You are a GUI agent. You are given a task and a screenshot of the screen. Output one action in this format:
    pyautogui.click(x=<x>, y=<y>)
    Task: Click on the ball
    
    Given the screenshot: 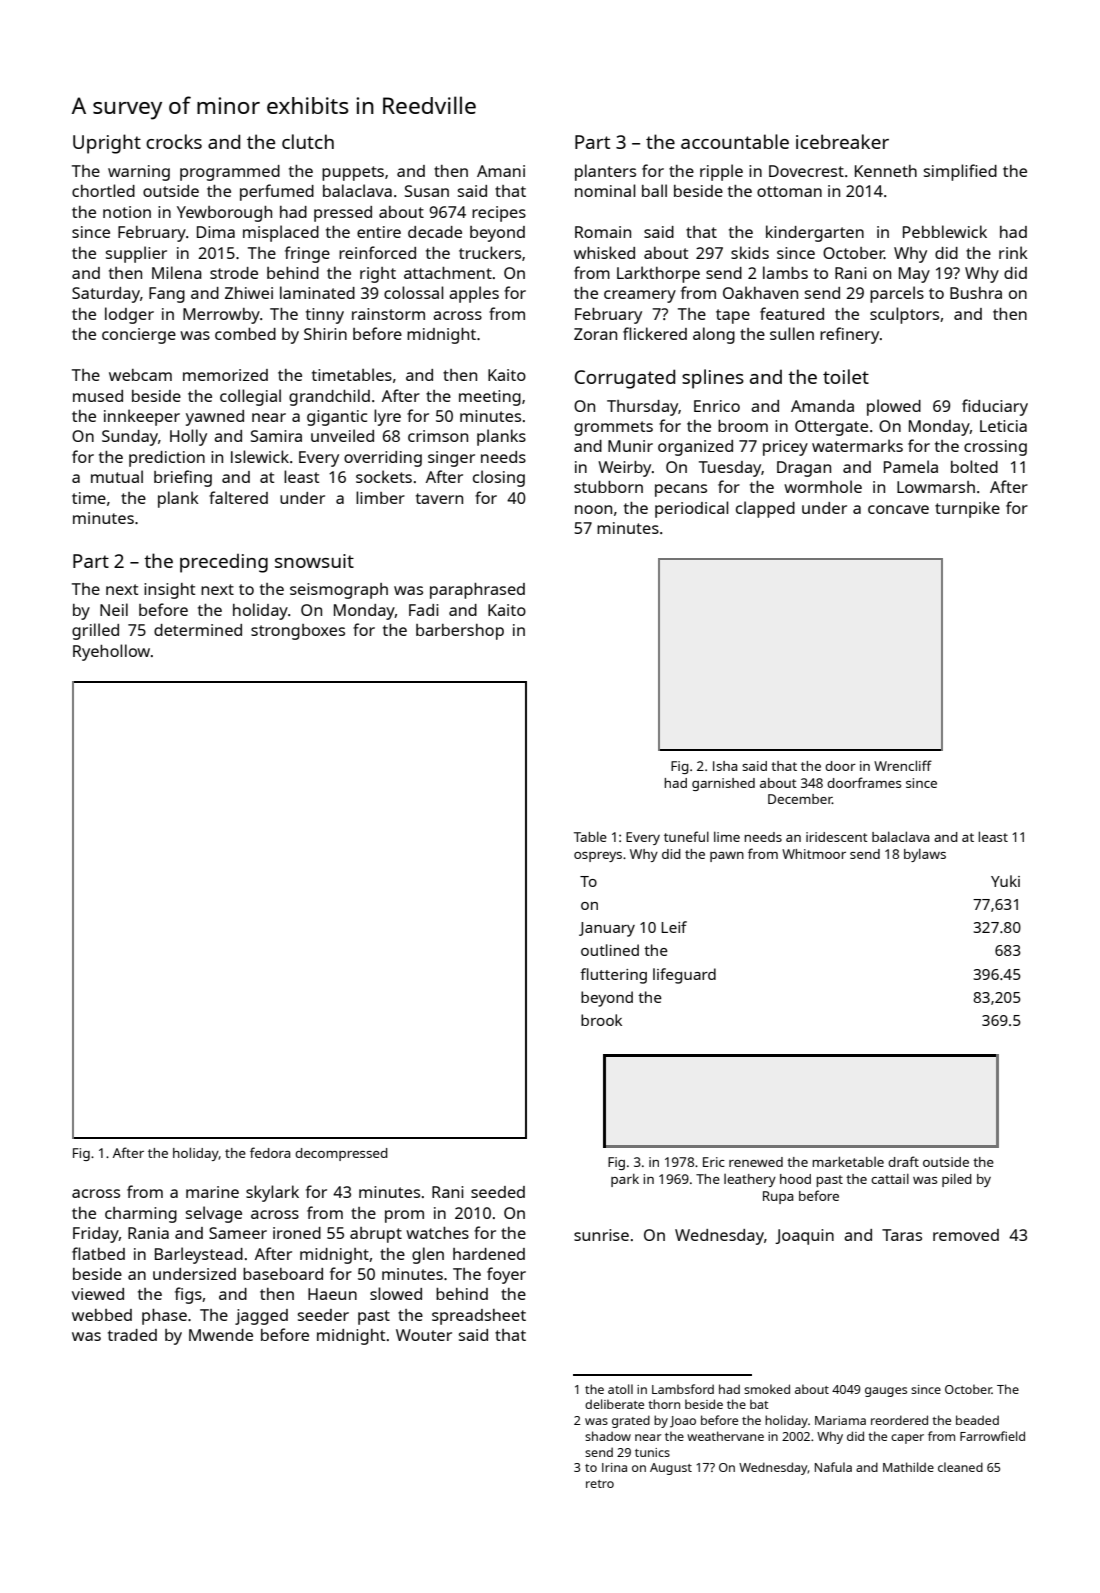 What is the action you would take?
    pyautogui.click(x=654, y=190)
